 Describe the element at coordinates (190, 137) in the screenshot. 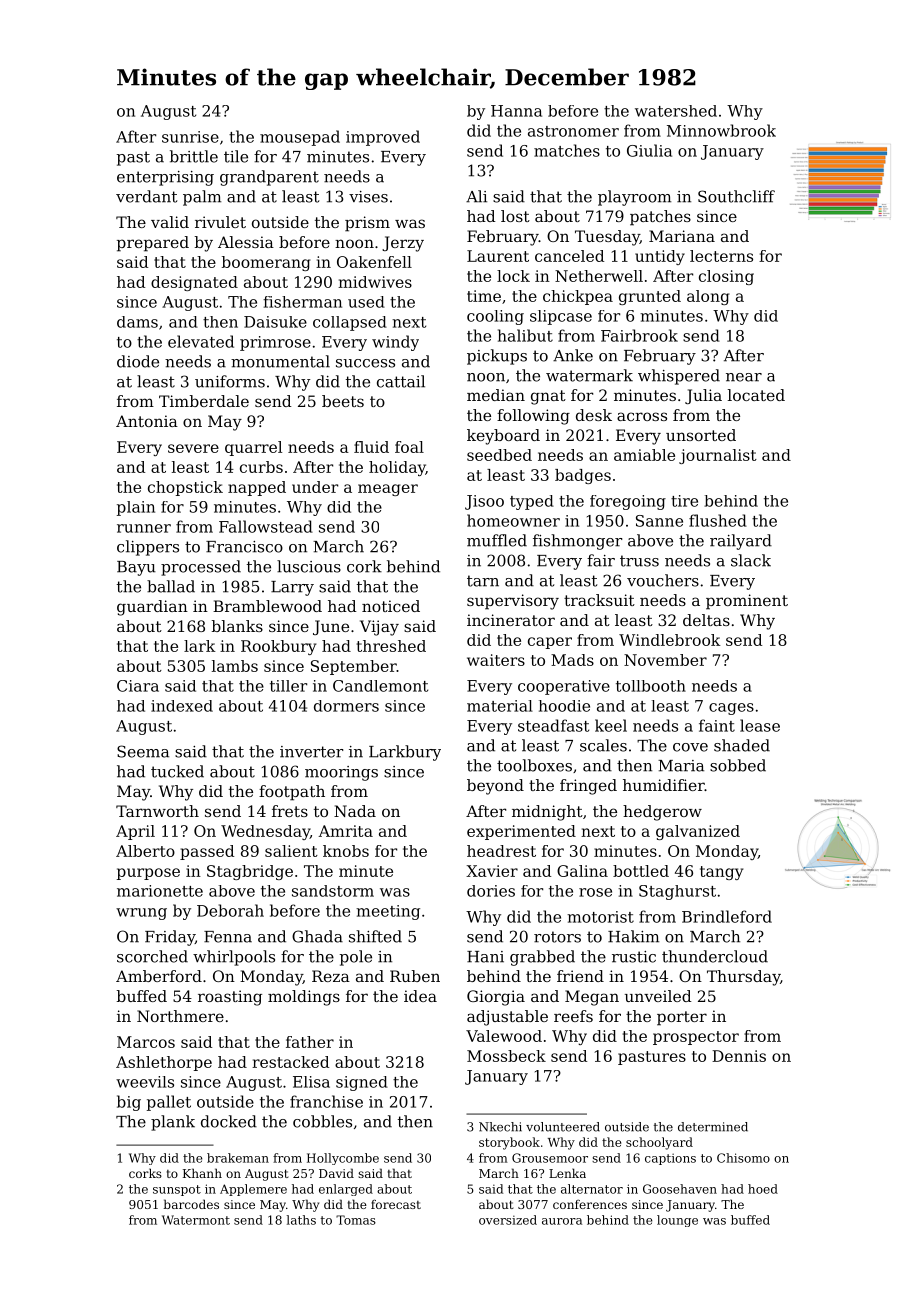

I see `sunrise` at that location.
